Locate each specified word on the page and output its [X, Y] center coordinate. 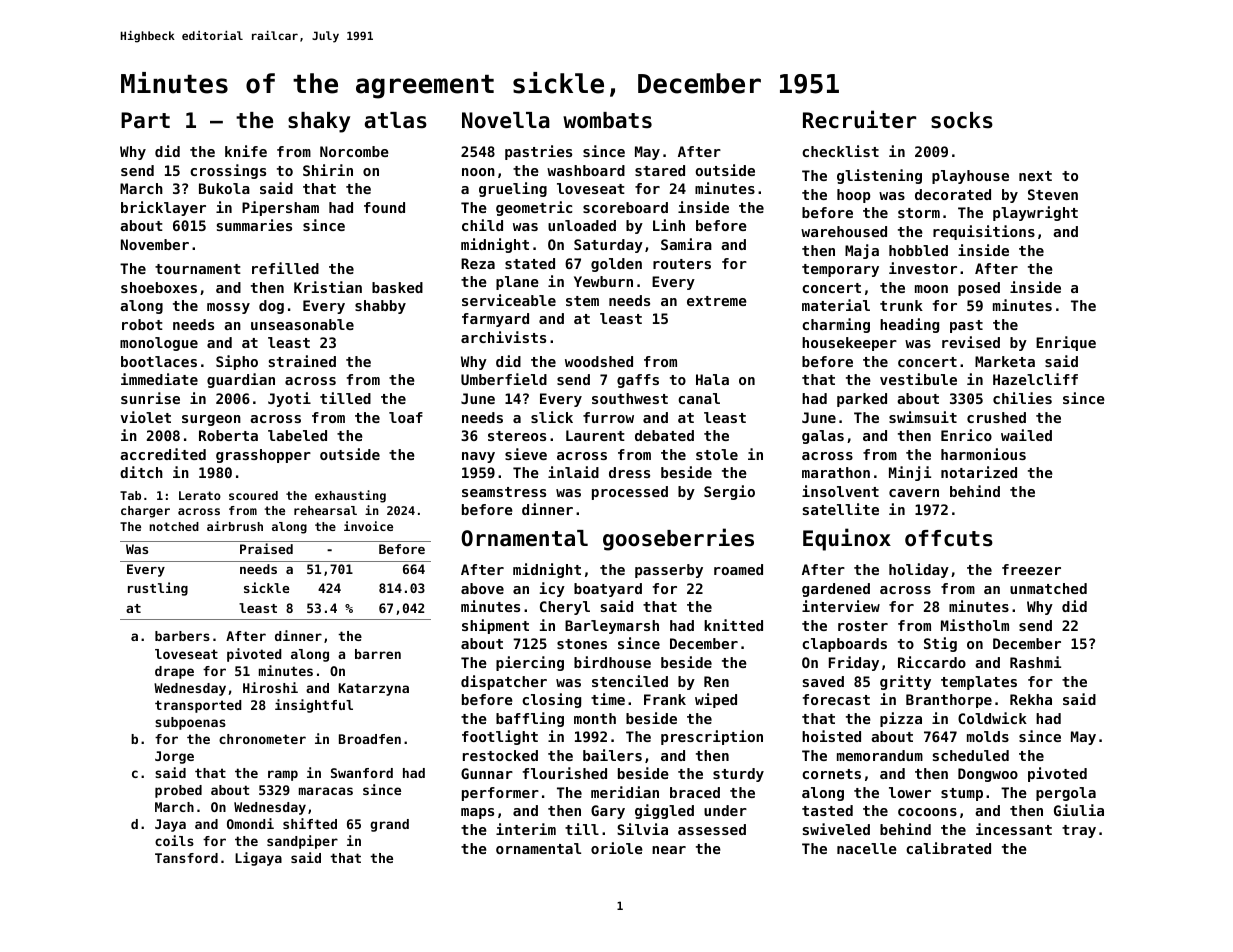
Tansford [186, 858]
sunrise [150, 398]
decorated [953, 194]
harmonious [983, 454]
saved [823, 681]
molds [988, 736]
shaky [319, 122]
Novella [506, 120]
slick [552, 417]
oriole [617, 848]
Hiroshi [270, 687]
